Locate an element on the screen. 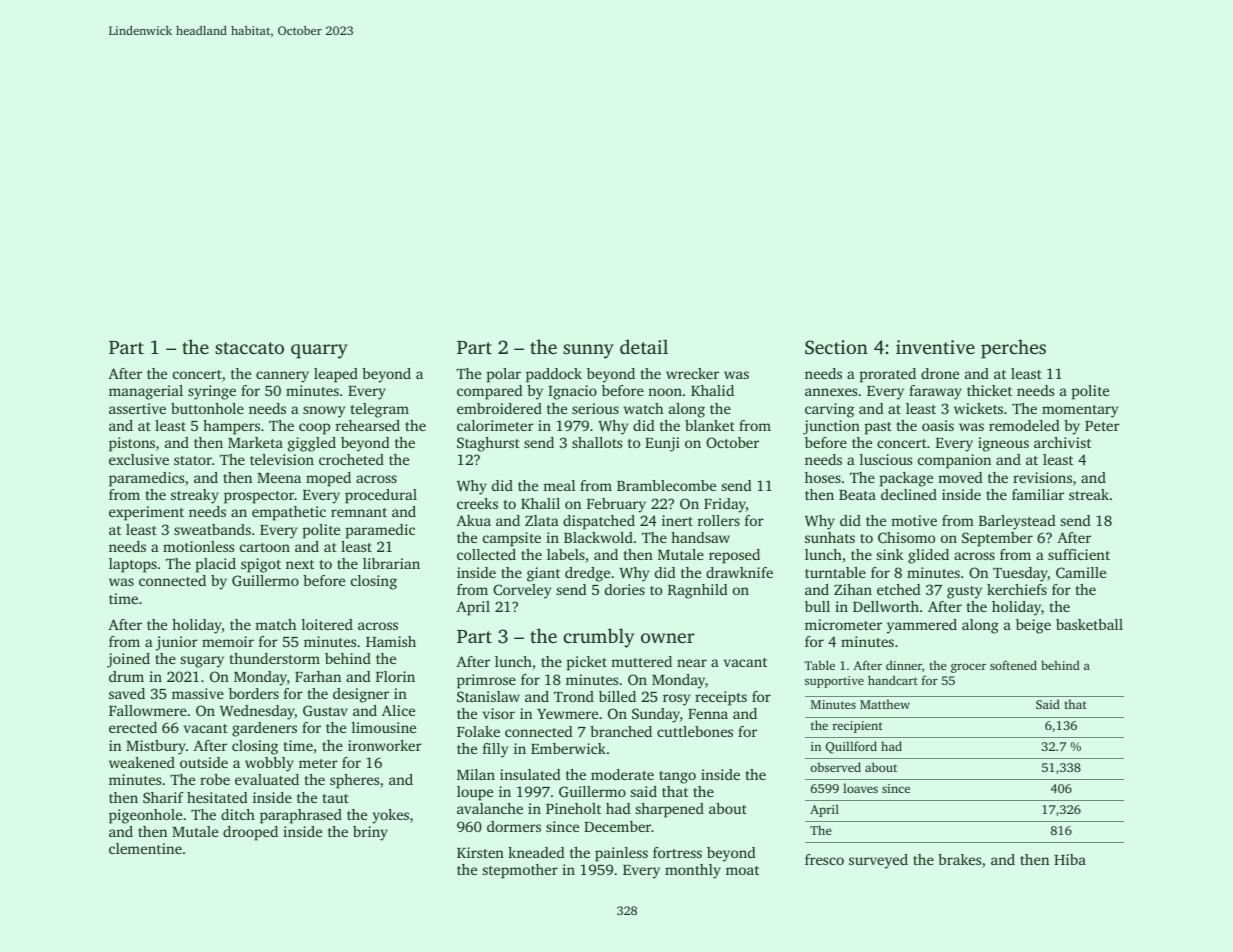 This screenshot has width=1233, height=952. stepmother is located at coordinates (520, 871).
